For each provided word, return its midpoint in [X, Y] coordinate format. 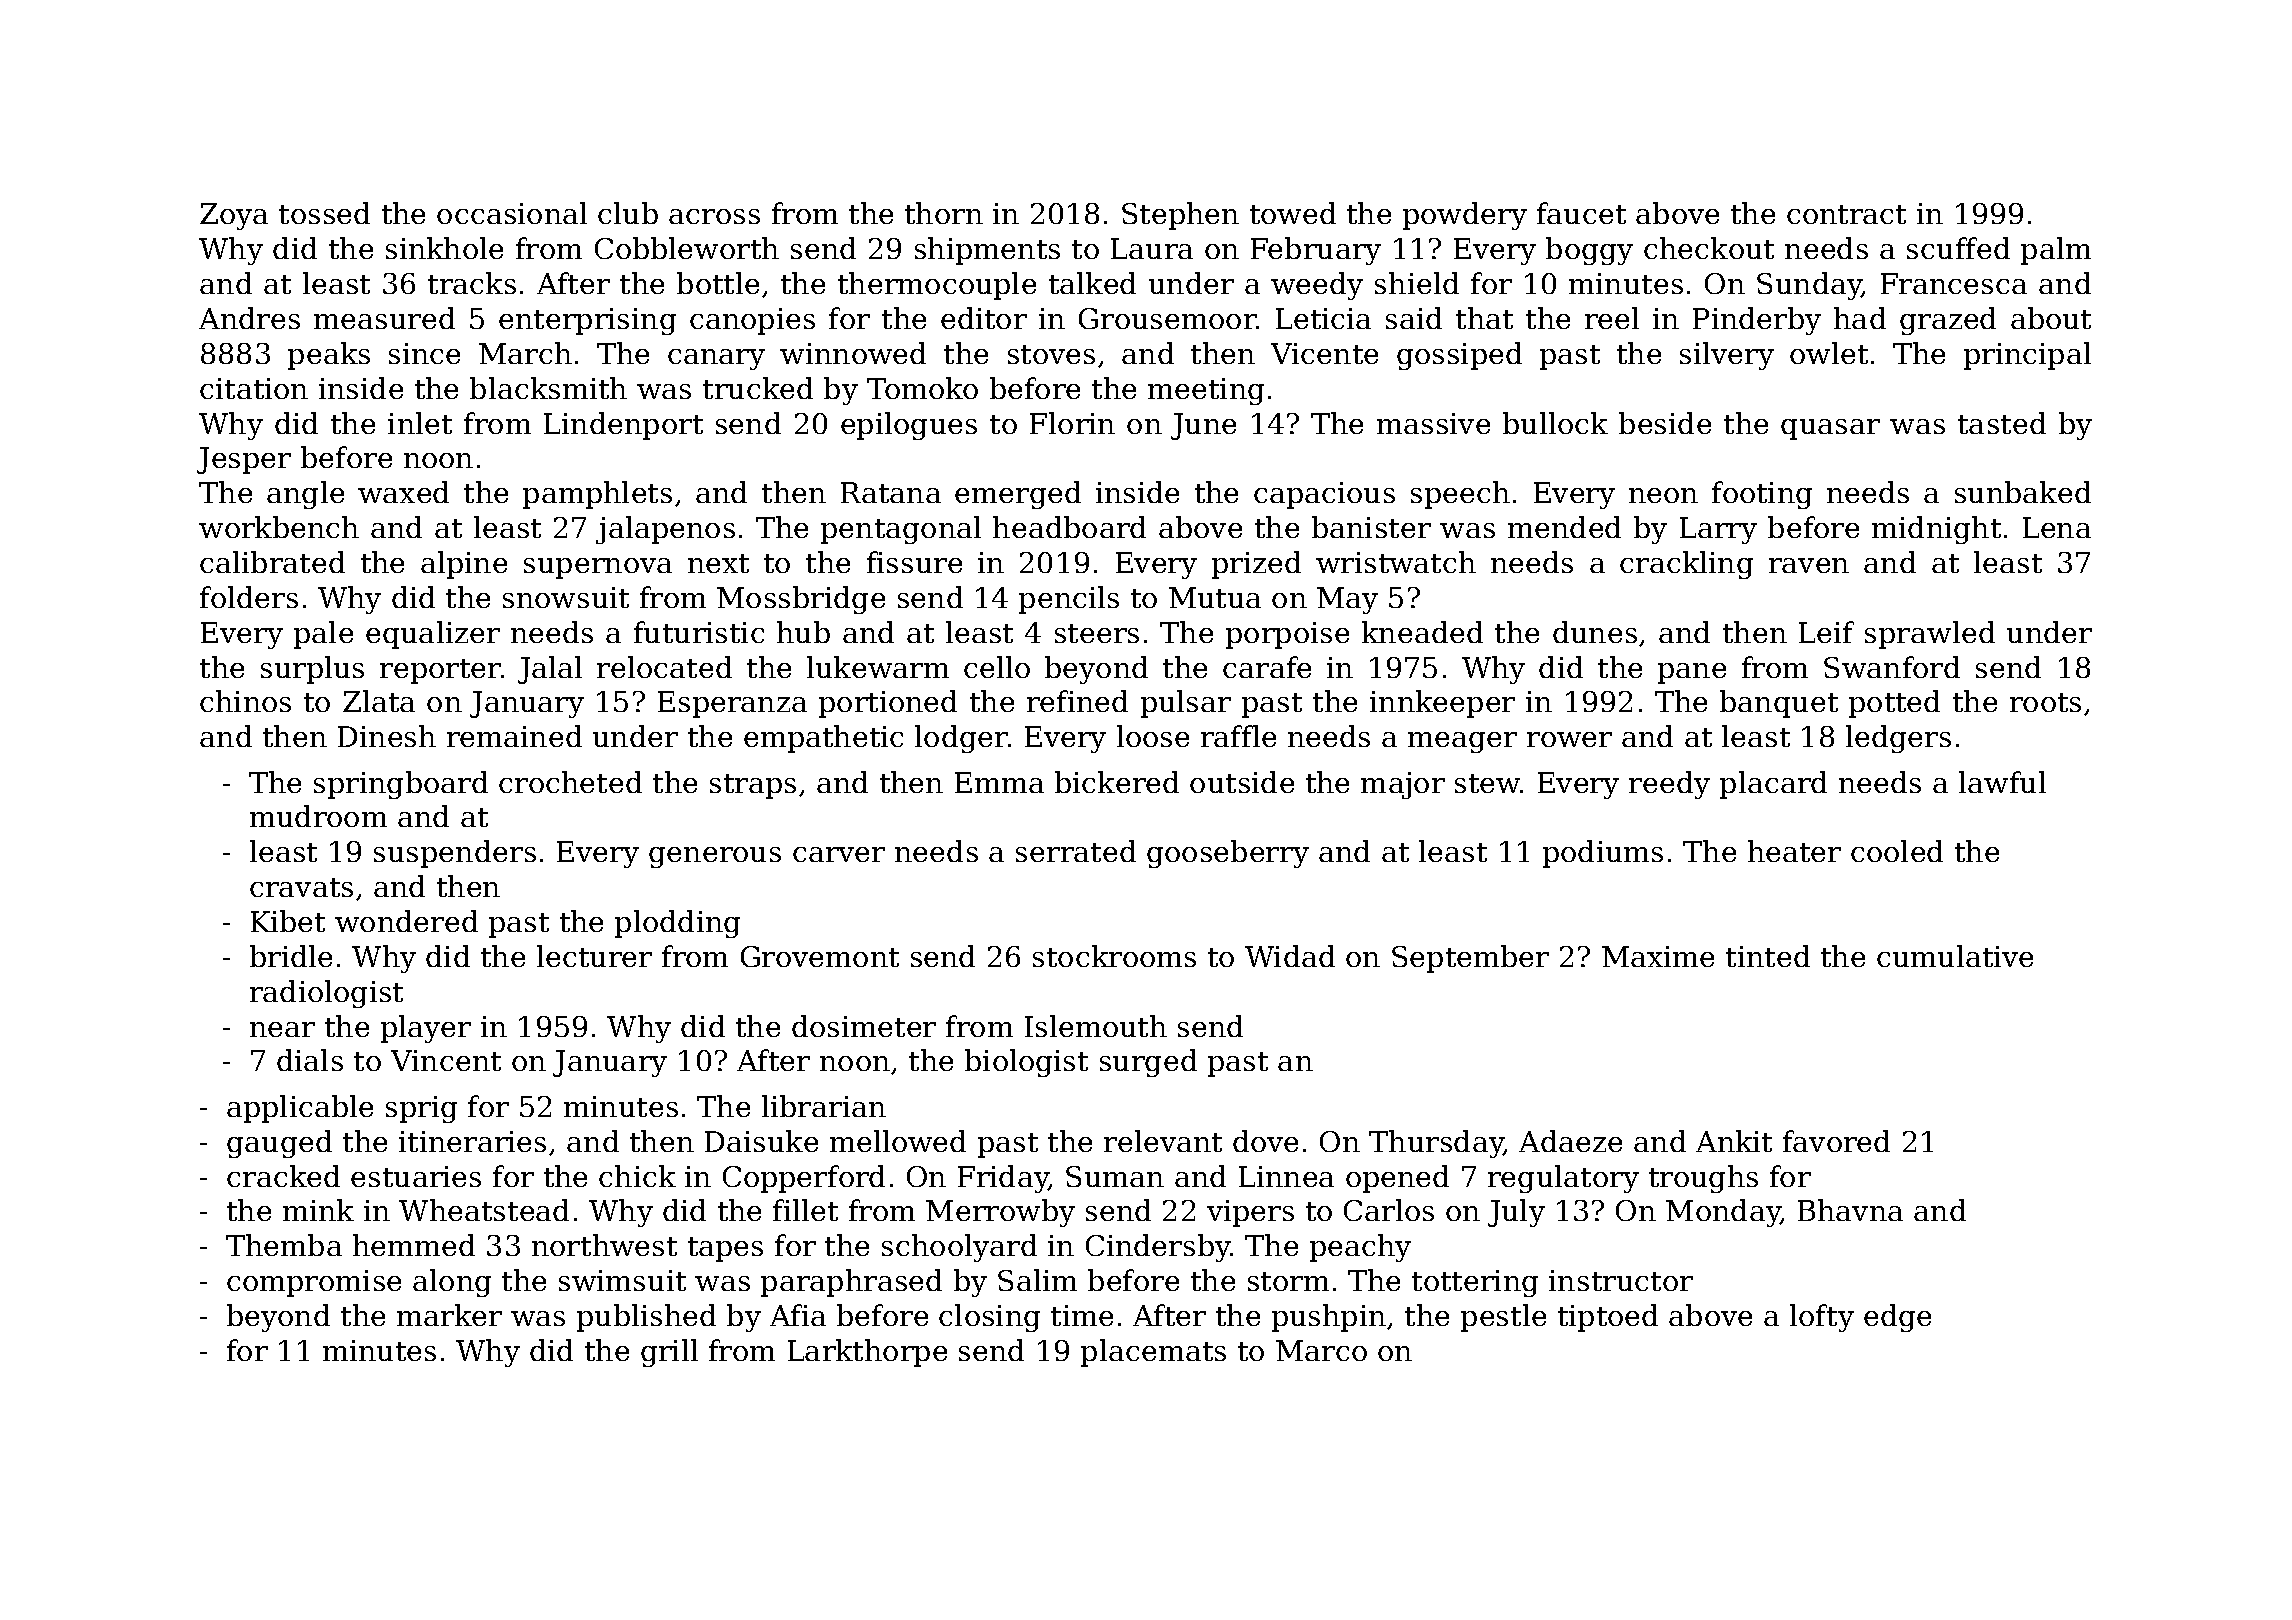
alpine [464, 565]
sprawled [1930, 635]
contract [1846, 214]
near [282, 1029]
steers [1097, 633]
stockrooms [1114, 956]
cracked [283, 1176]
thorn [944, 213]
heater [1794, 851]
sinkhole [444, 248]
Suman [1115, 1176]
